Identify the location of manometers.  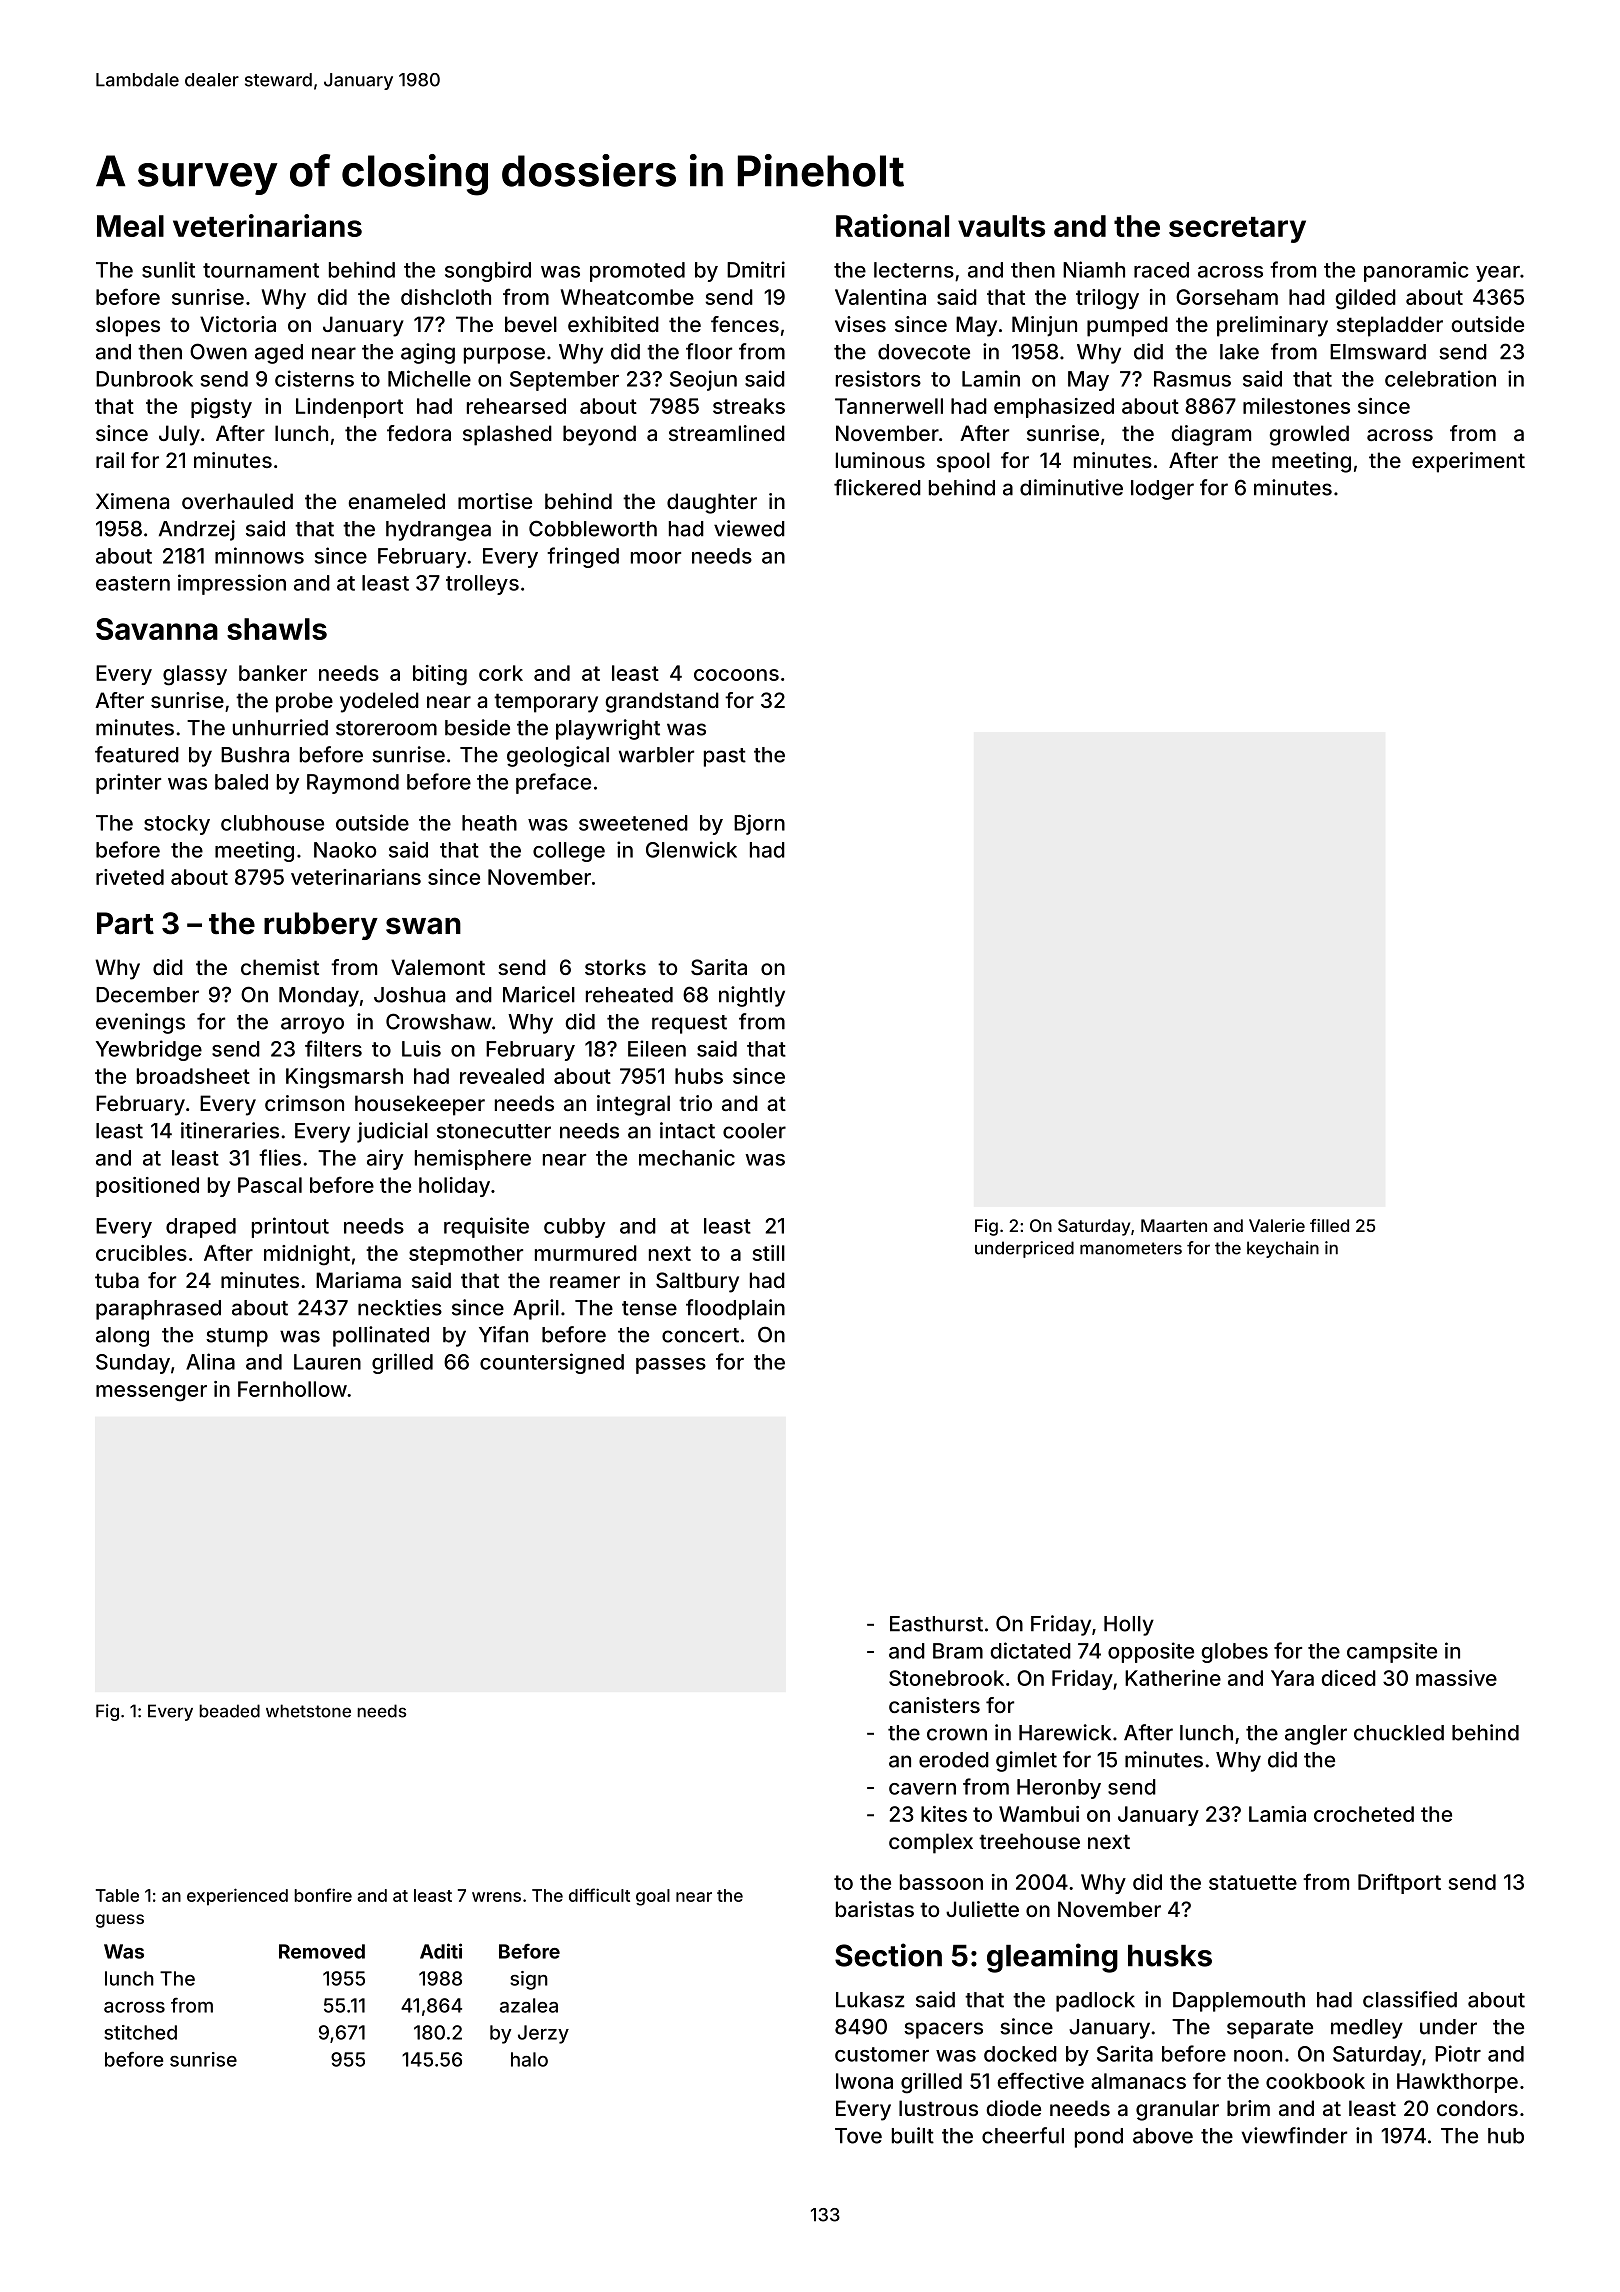
(1131, 1248).
